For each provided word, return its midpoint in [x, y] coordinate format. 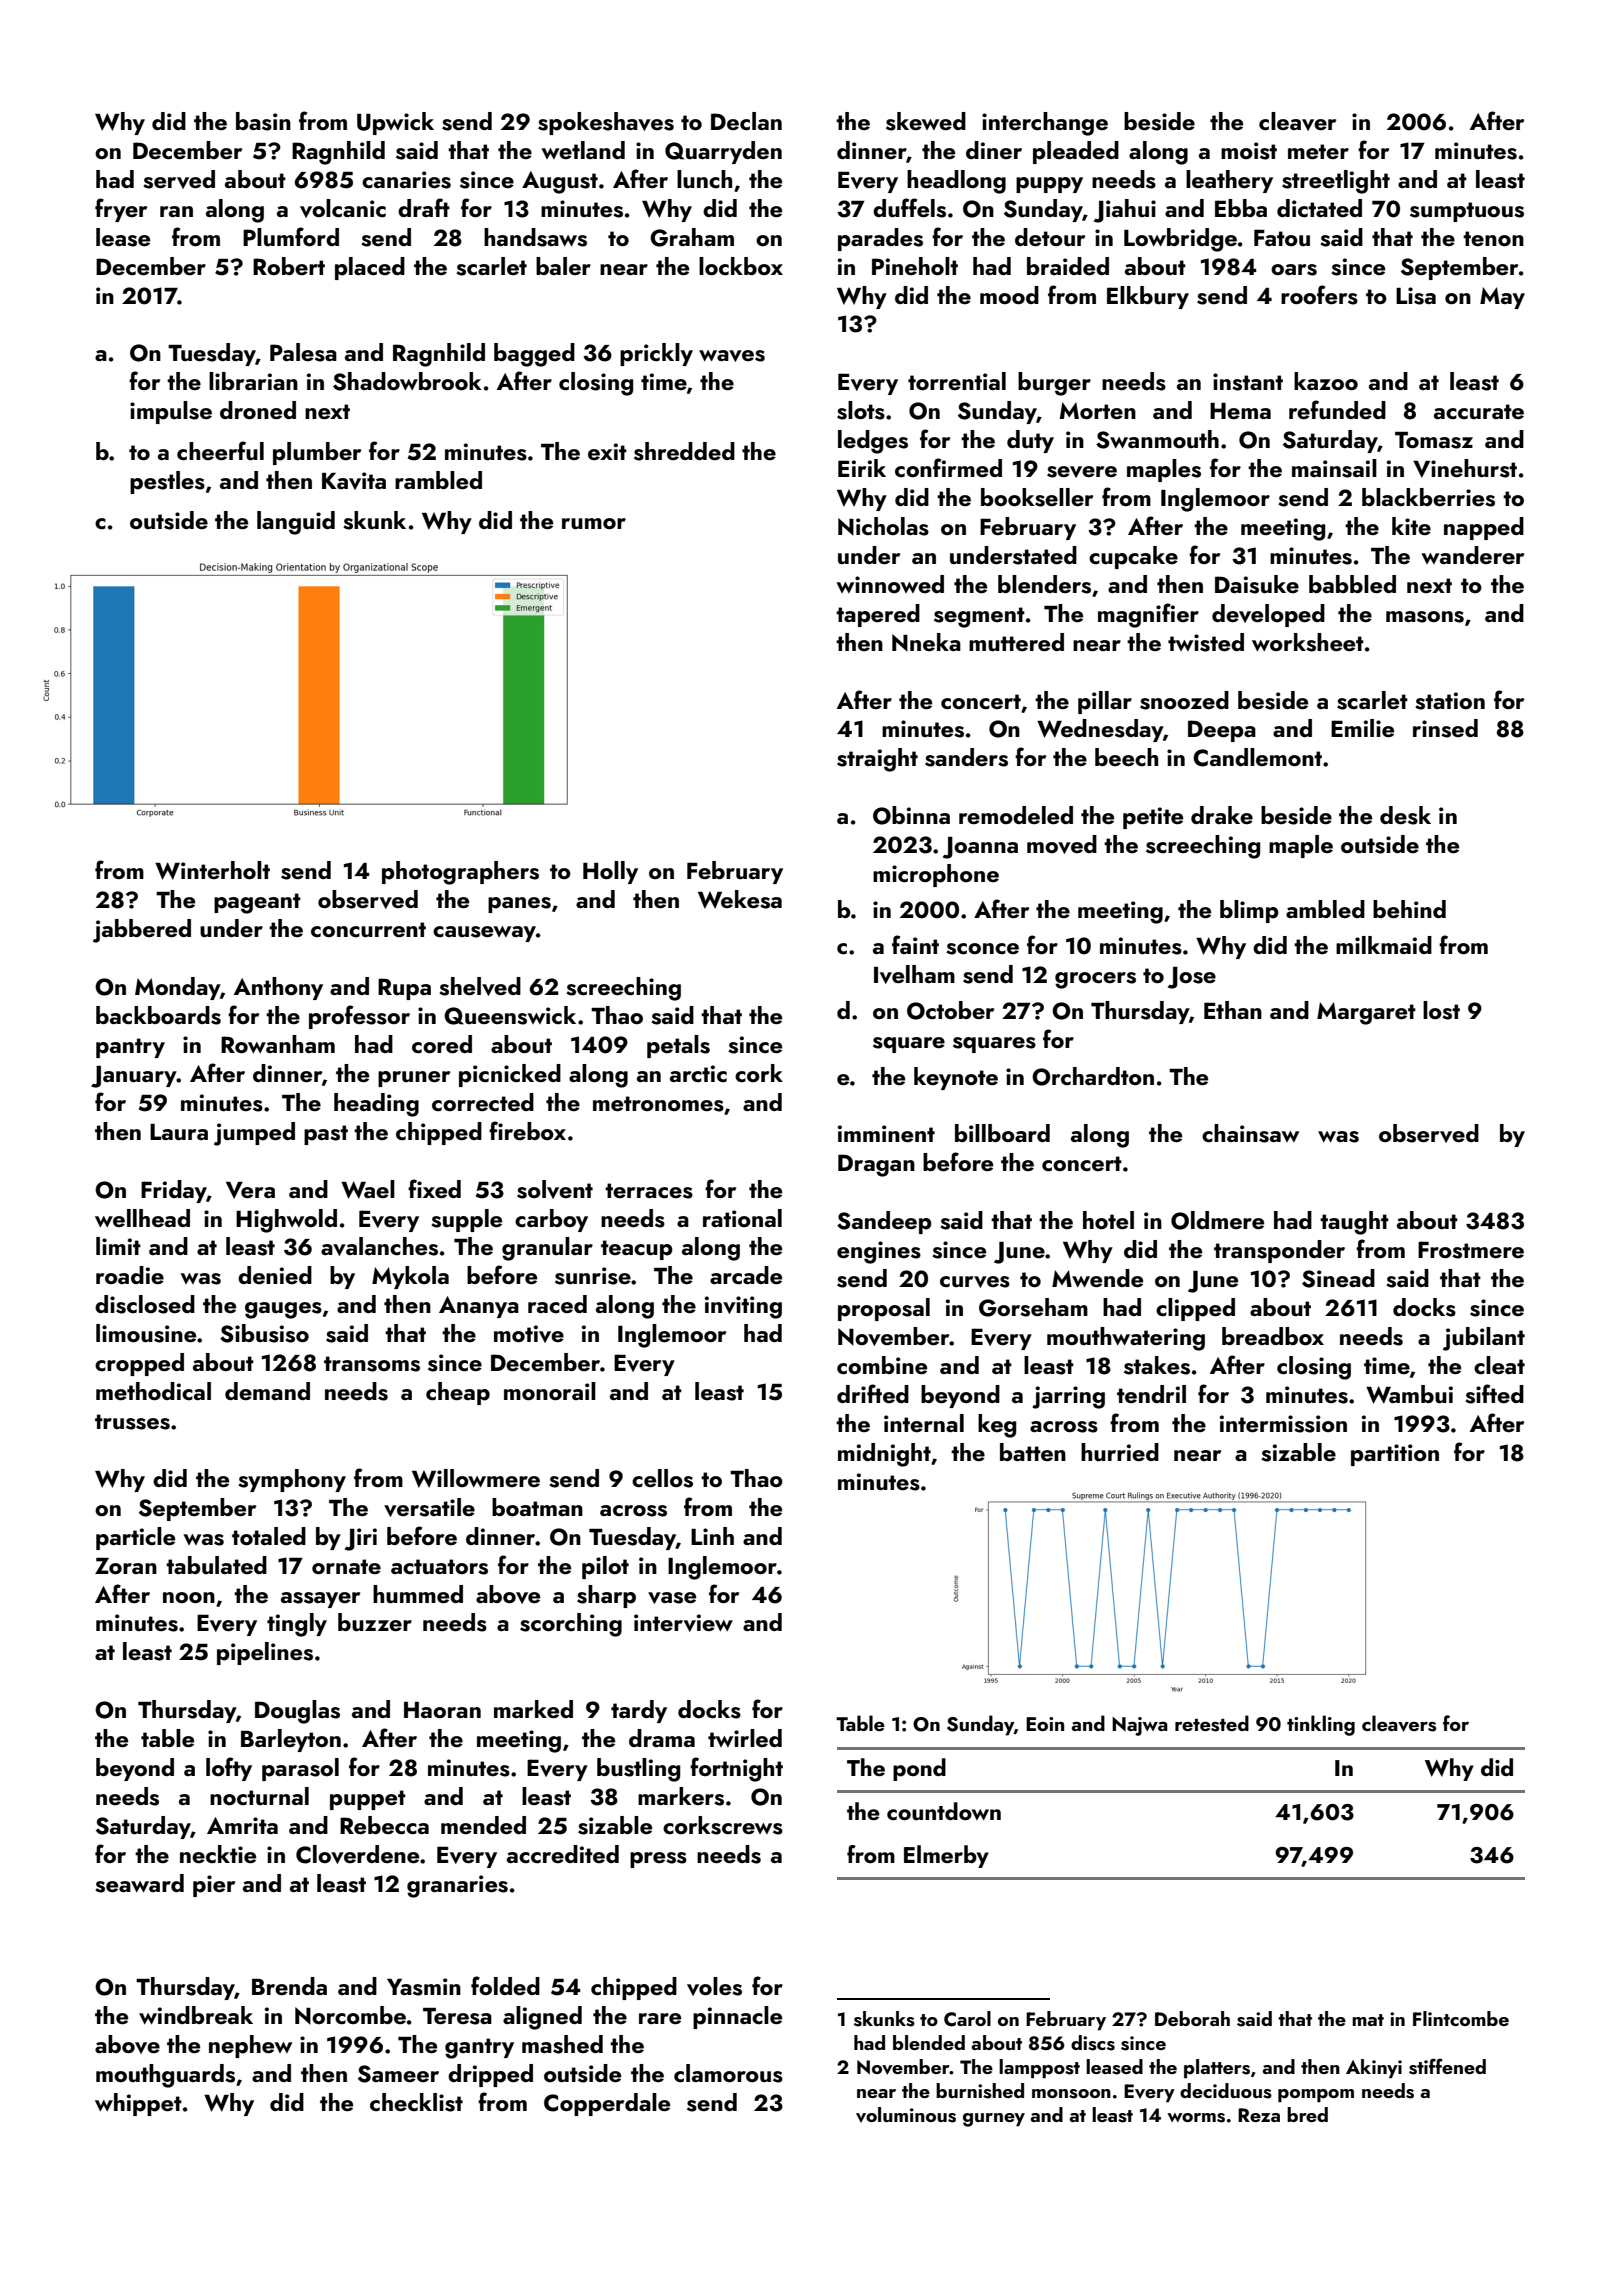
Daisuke [1257, 584]
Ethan [1233, 1010]
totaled [269, 1536]
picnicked [510, 1075]
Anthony [278, 988]
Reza [1259, 2115]
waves [732, 356]
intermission [1283, 1424]
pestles [167, 482]
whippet [138, 2104]
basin [263, 121]
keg [997, 1426]
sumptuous [1467, 212]
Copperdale [607, 2104]
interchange [1045, 124]
